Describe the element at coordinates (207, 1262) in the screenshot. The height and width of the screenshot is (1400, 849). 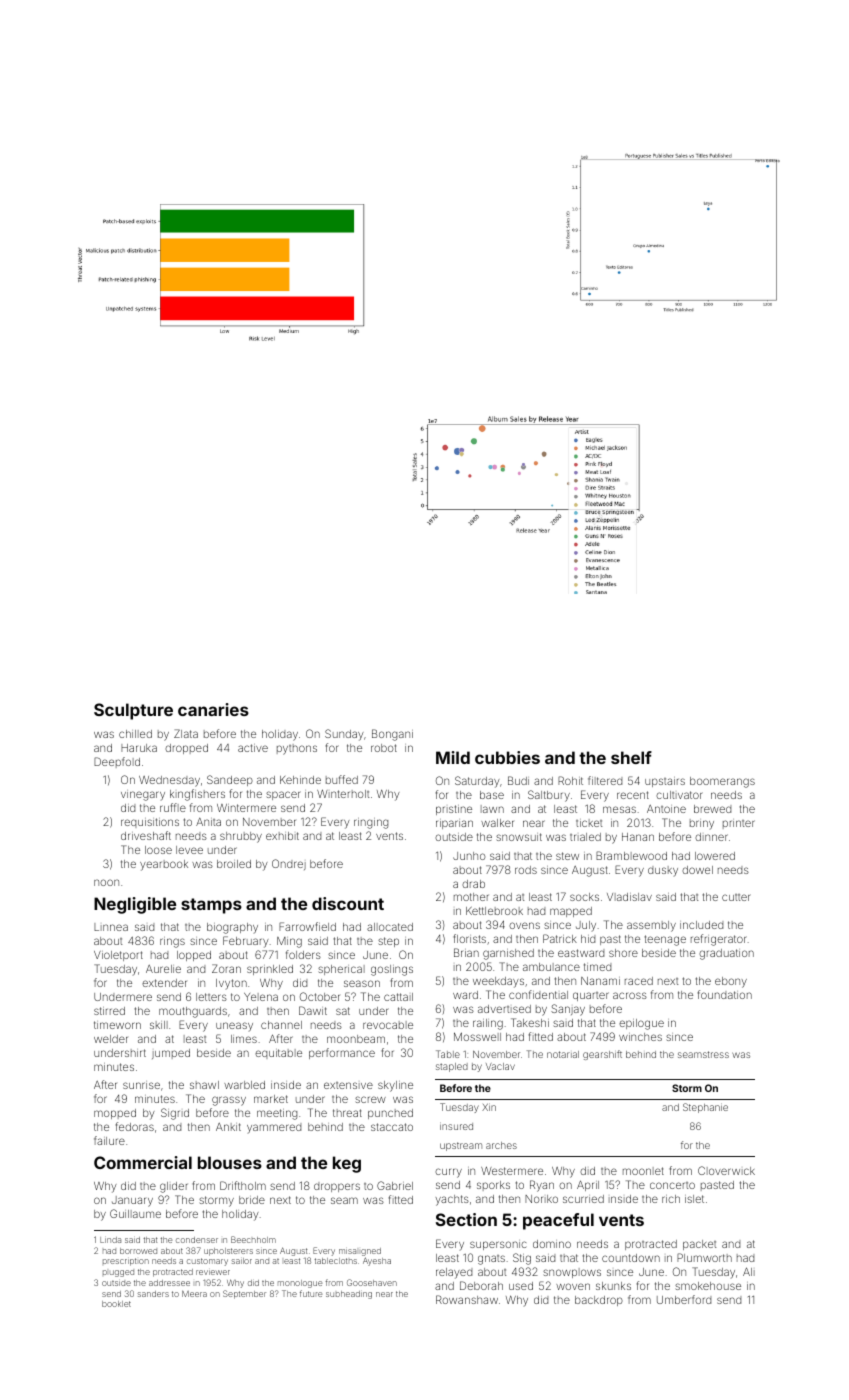
I see `customary` at that location.
